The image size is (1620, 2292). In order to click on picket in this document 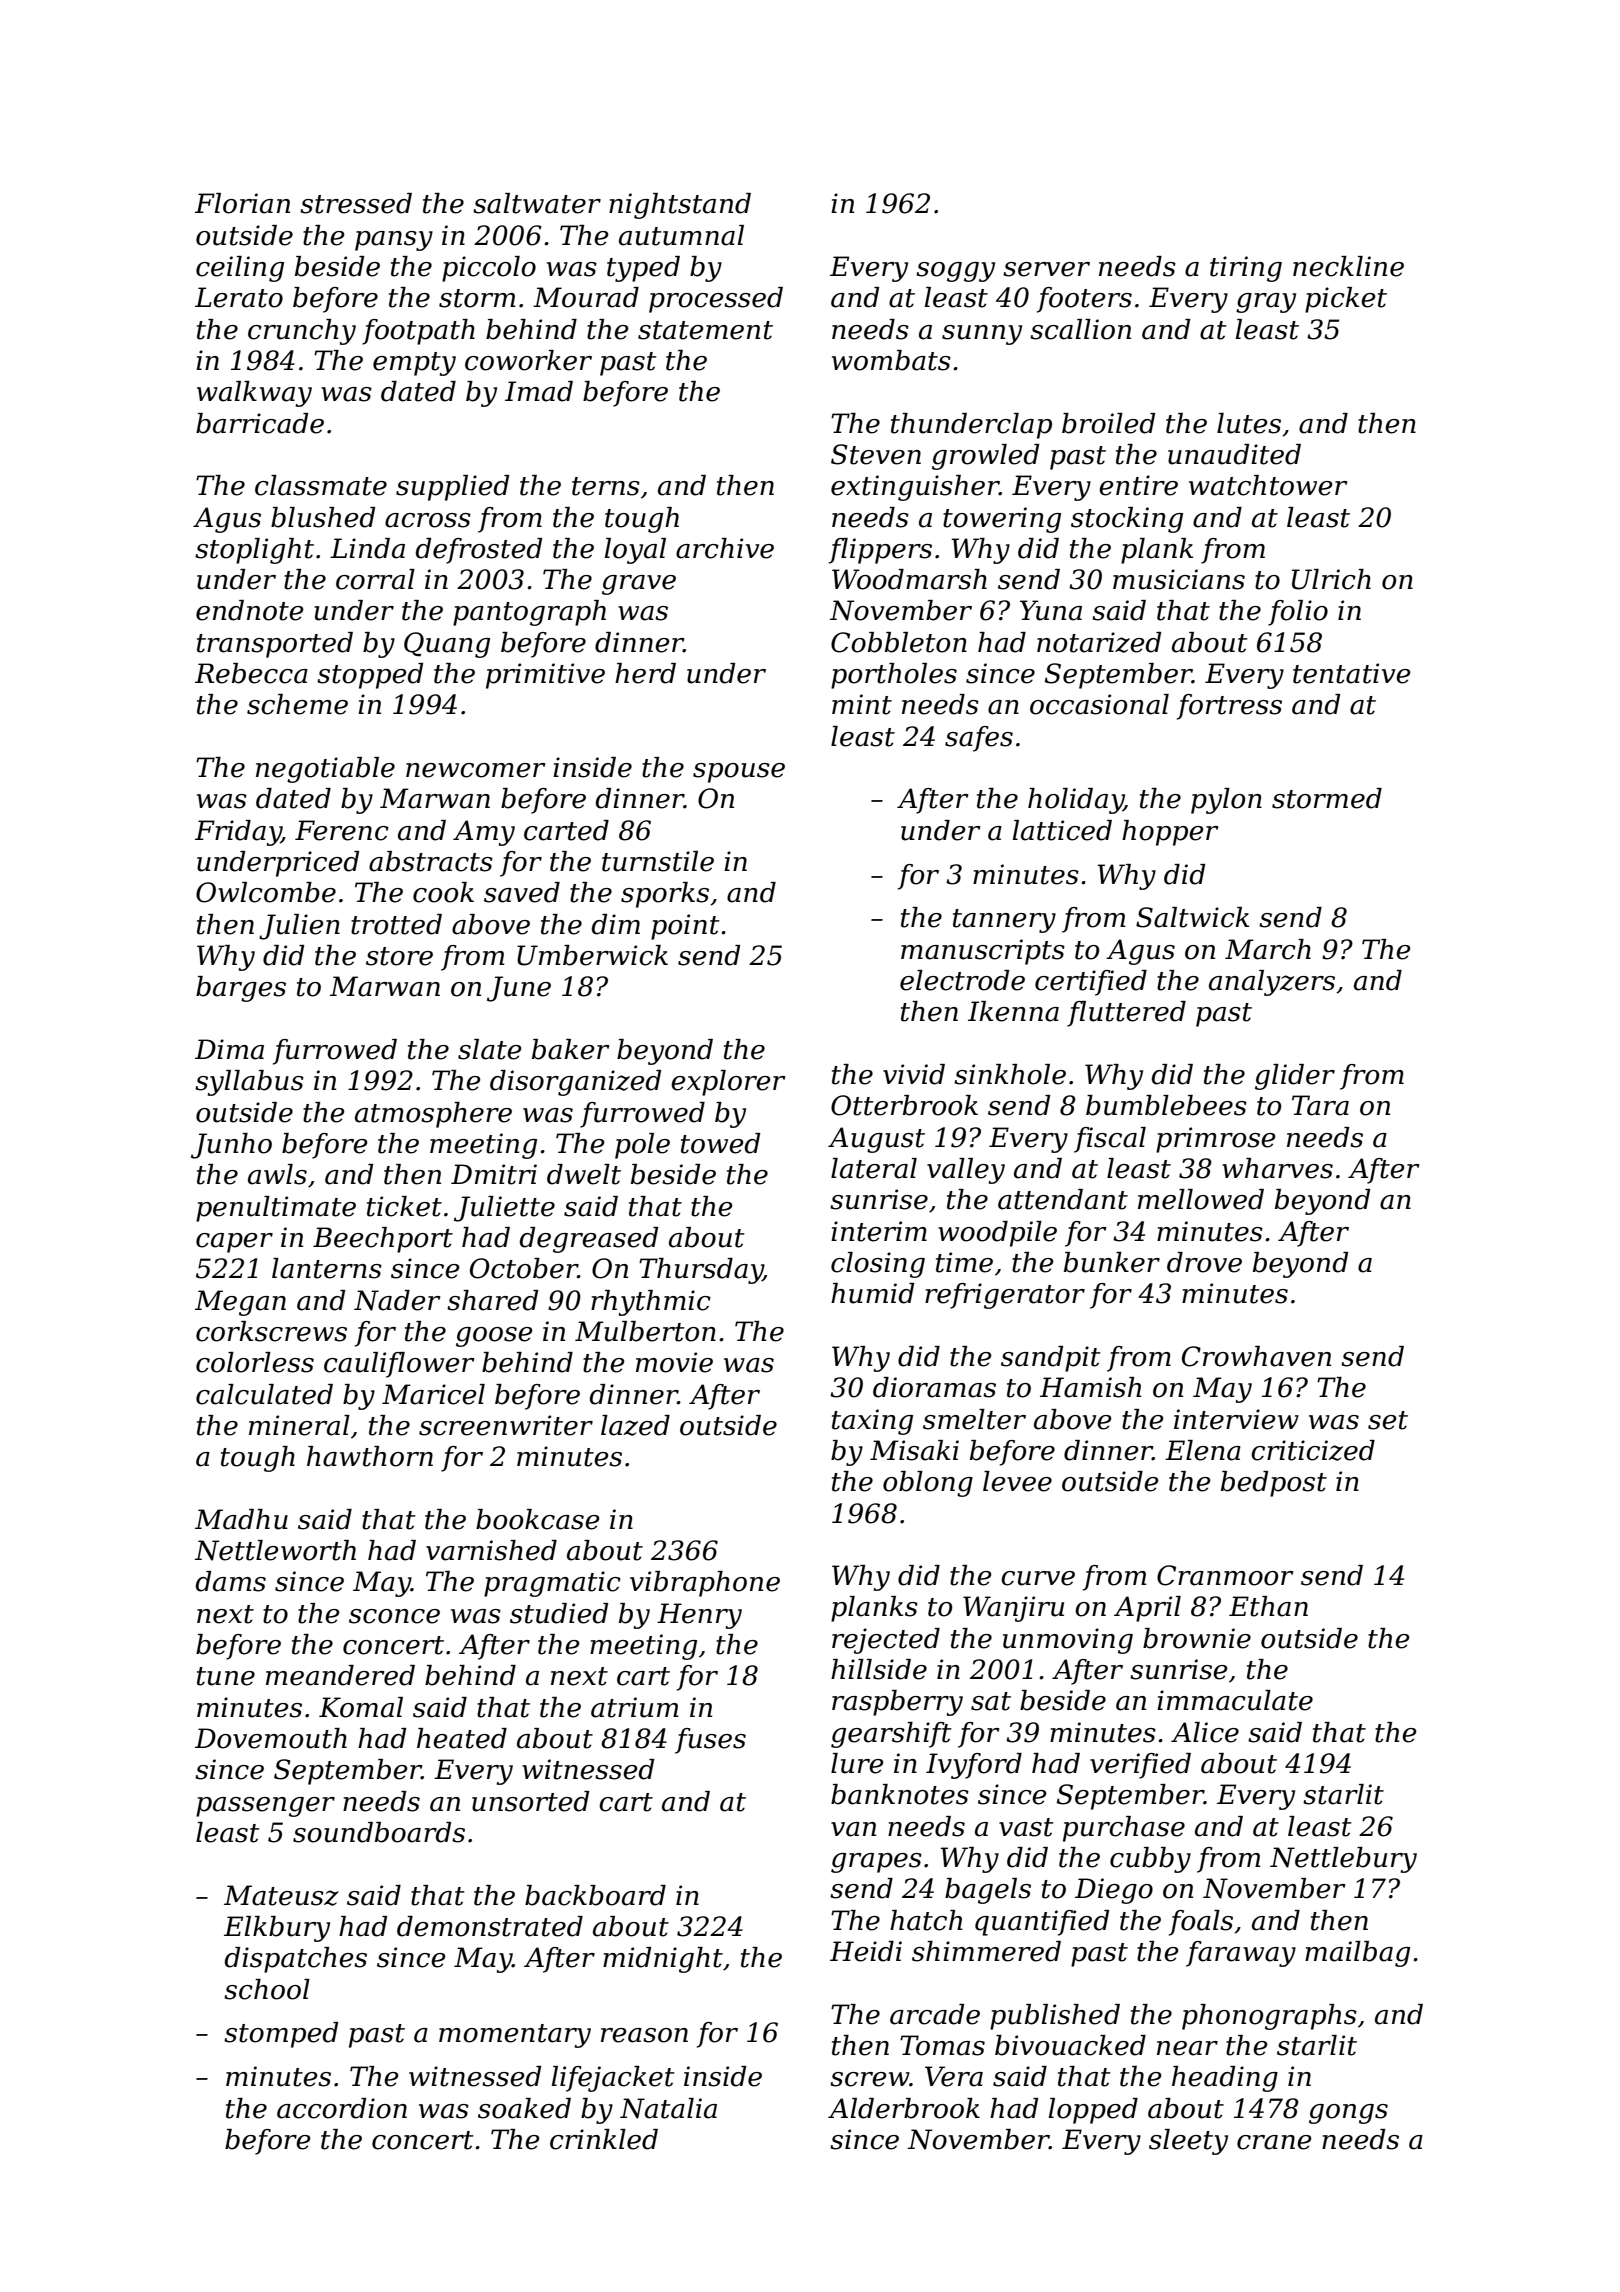, I will do `click(1346, 300)`.
